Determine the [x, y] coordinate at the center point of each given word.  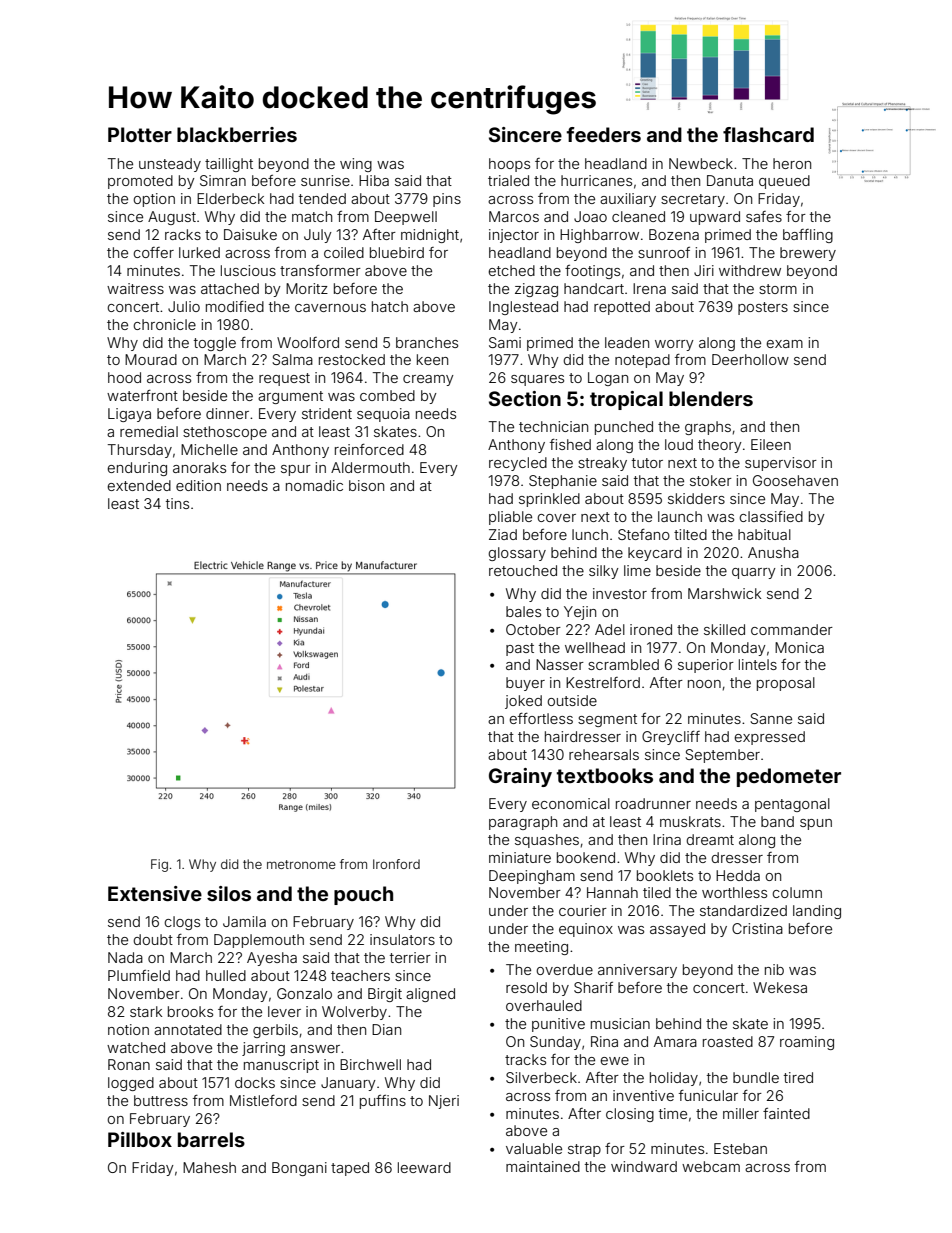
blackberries [237, 134]
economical [571, 803]
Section [525, 398]
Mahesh [209, 1167]
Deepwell [406, 218]
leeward [424, 1167]
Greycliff [671, 738]
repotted [622, 308]
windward [644, 1166]
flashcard [768, 134]
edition [198, 485]
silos [229, 893]
